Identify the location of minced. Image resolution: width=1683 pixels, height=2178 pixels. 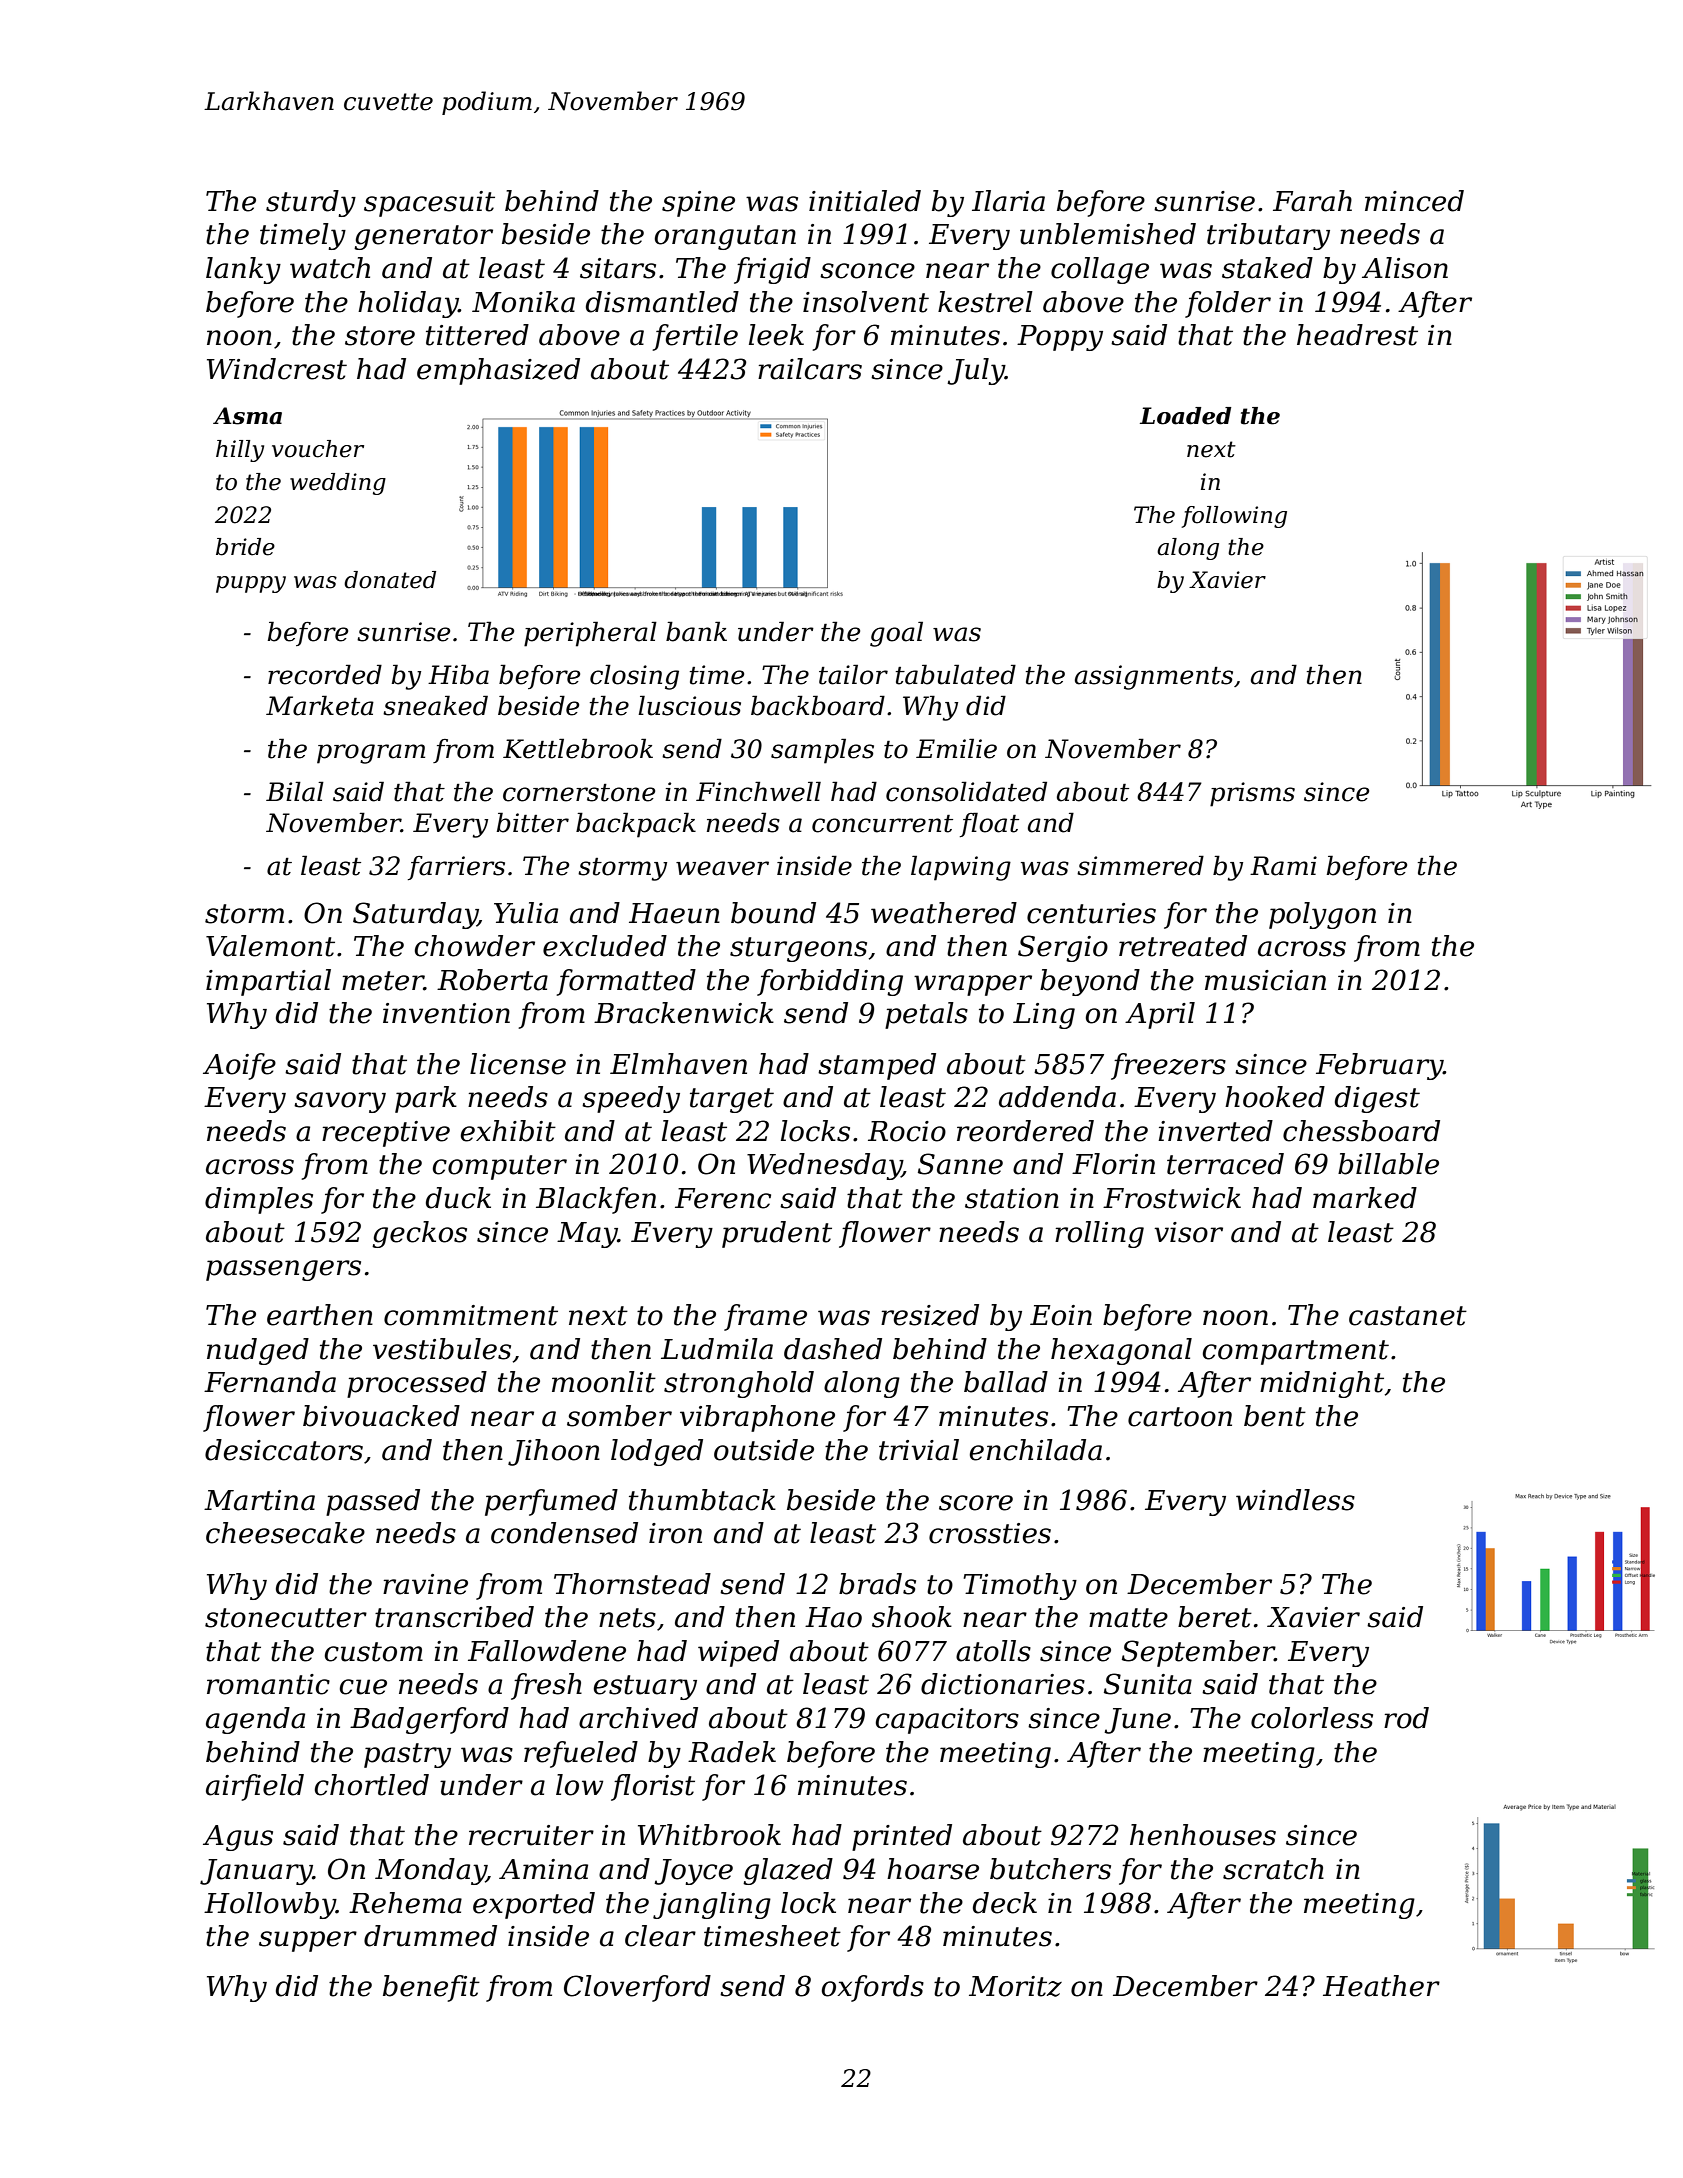
(1414, 201).
